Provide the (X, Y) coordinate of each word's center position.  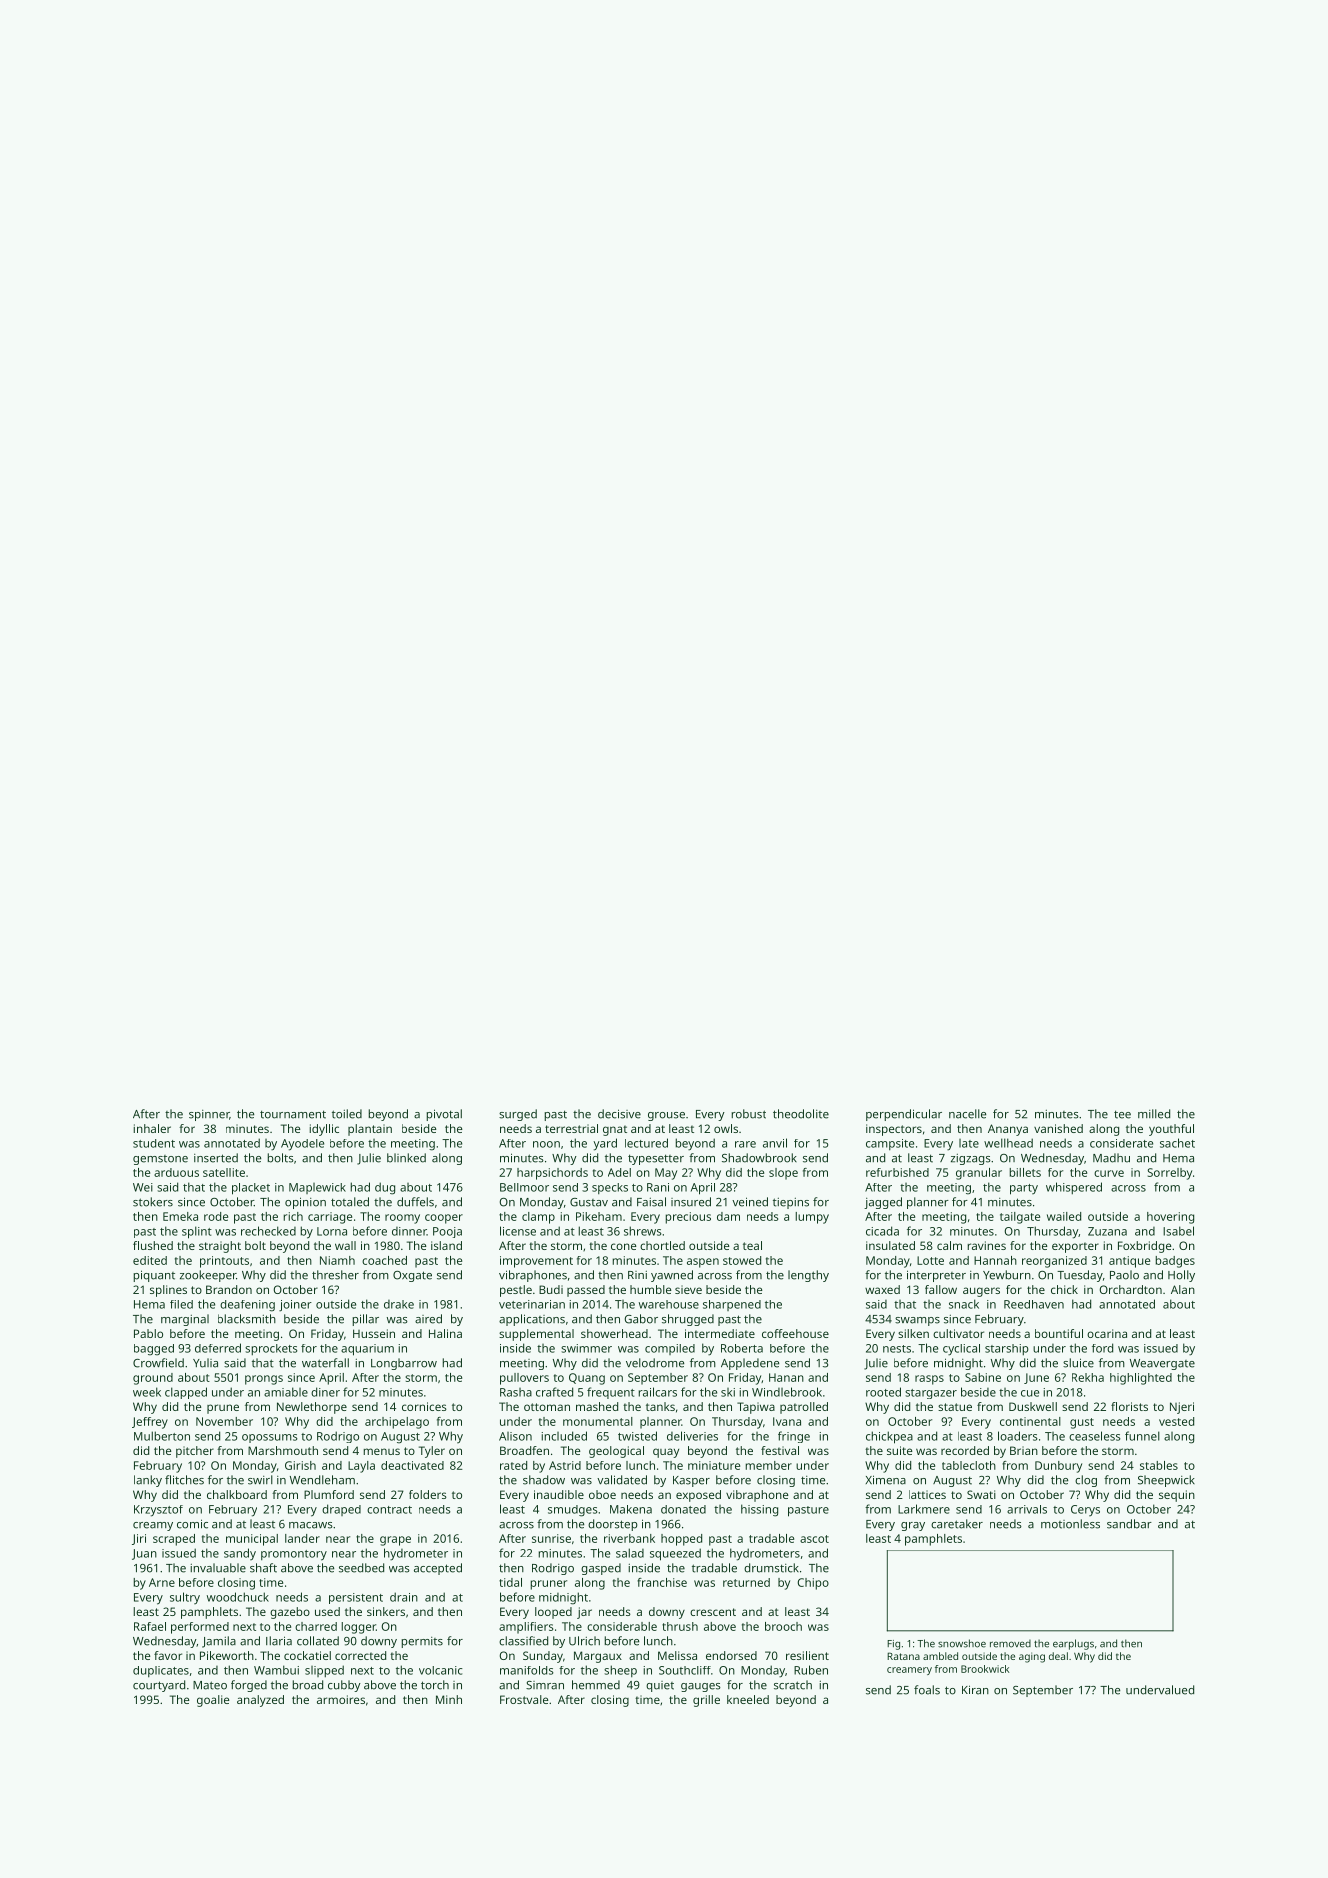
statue (955, 1407)
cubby (344, 1686)
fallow (941, 1289)
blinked (406, 1158)
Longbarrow (404, 1364)
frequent (611, 1393)
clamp (538, 1218)
